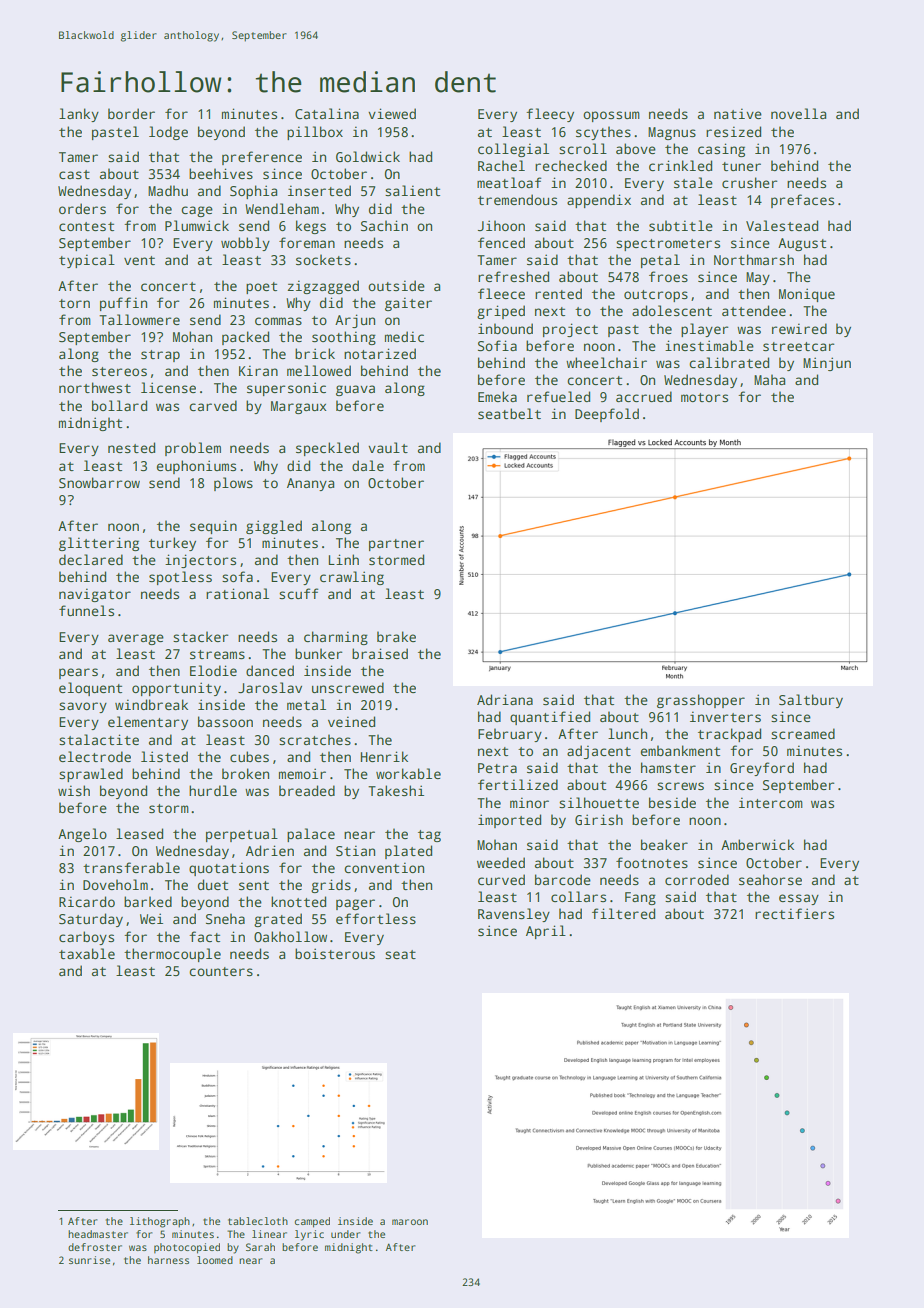  What do you see at coordinates (79, 115) in the screenshot?
I see `lanky` at bounding box center [79, 115].
